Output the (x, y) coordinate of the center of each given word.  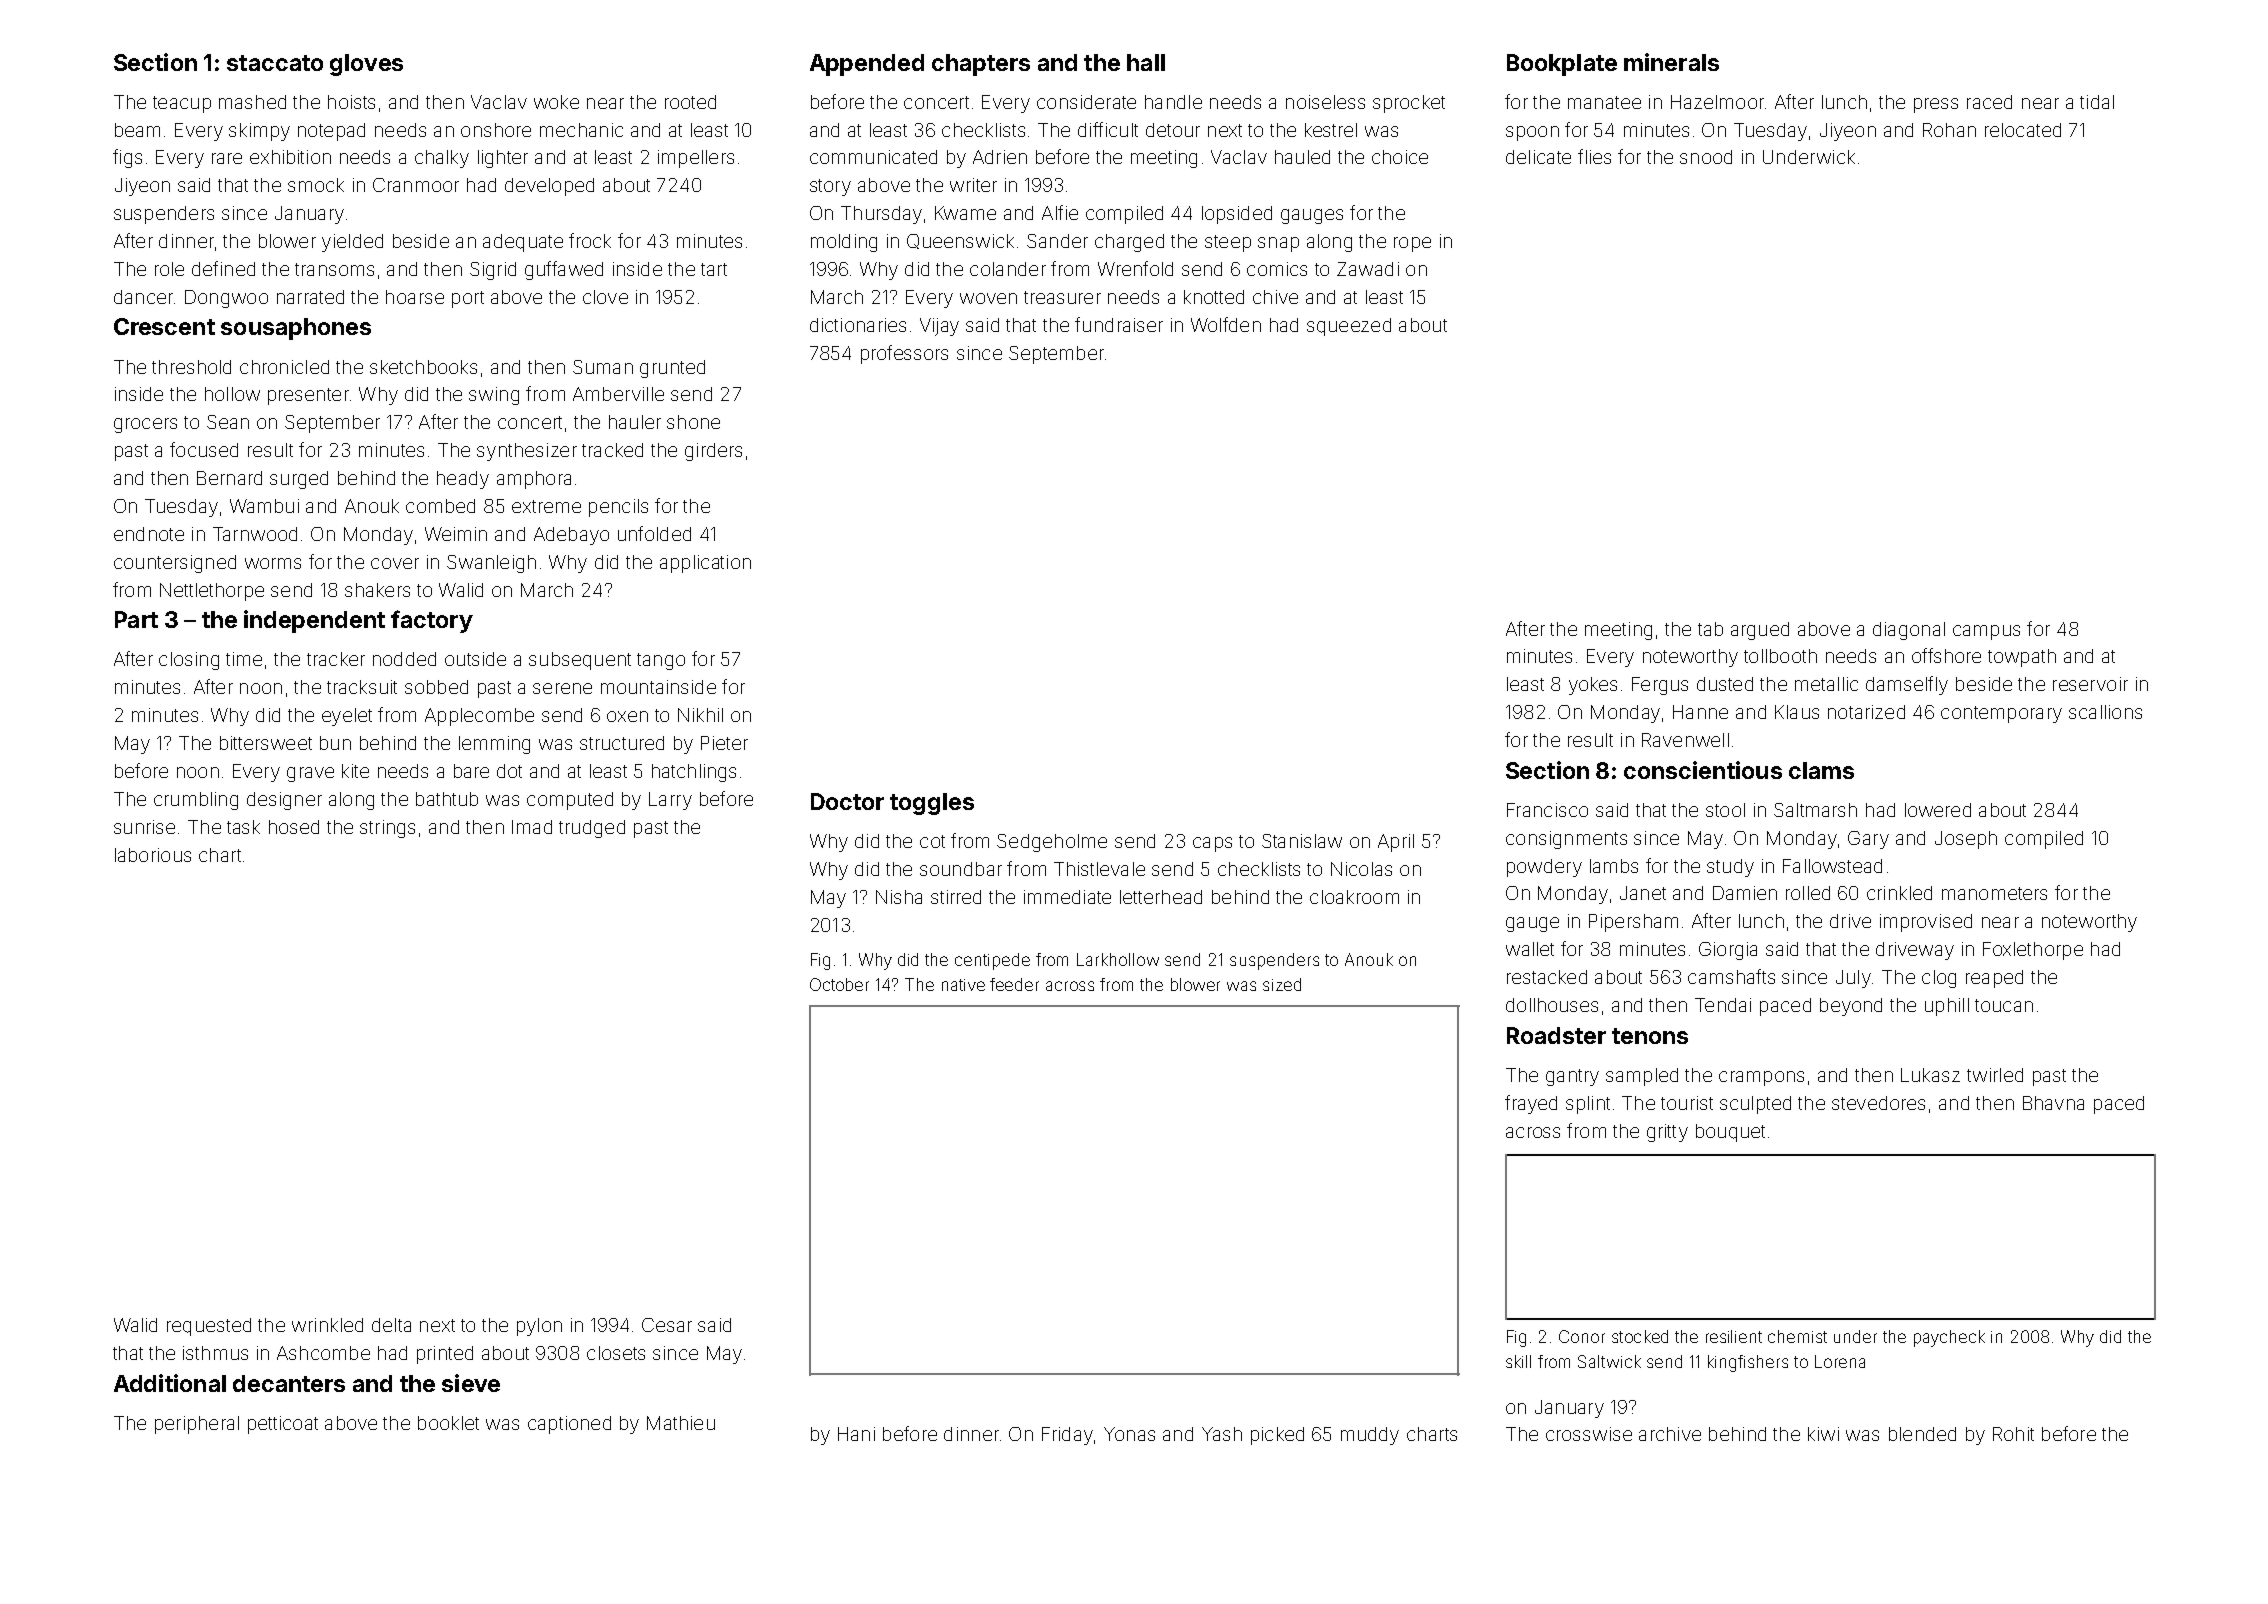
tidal (2097, 102)
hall (1146, 62)
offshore (1946, 655)
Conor (1582, 1336)
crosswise (1589, 1434)
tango (661, 661)
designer (284, 801)
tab (1710, 629)
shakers (377, 590)
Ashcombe (323, 1353)
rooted (690, 102)
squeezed (1349, 327)
